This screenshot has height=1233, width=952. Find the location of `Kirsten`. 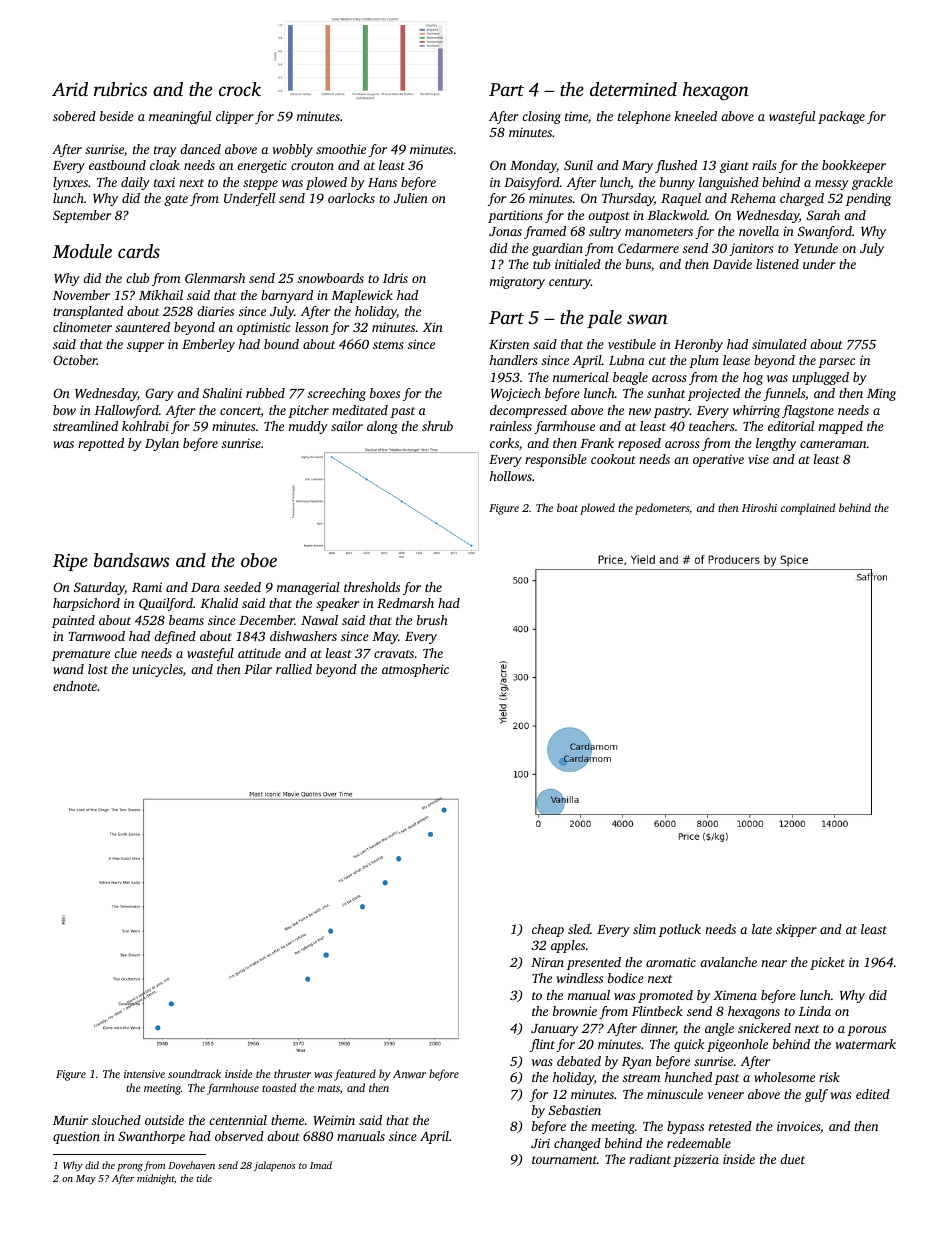

Kirsten is located at coordinates (509, 344).
